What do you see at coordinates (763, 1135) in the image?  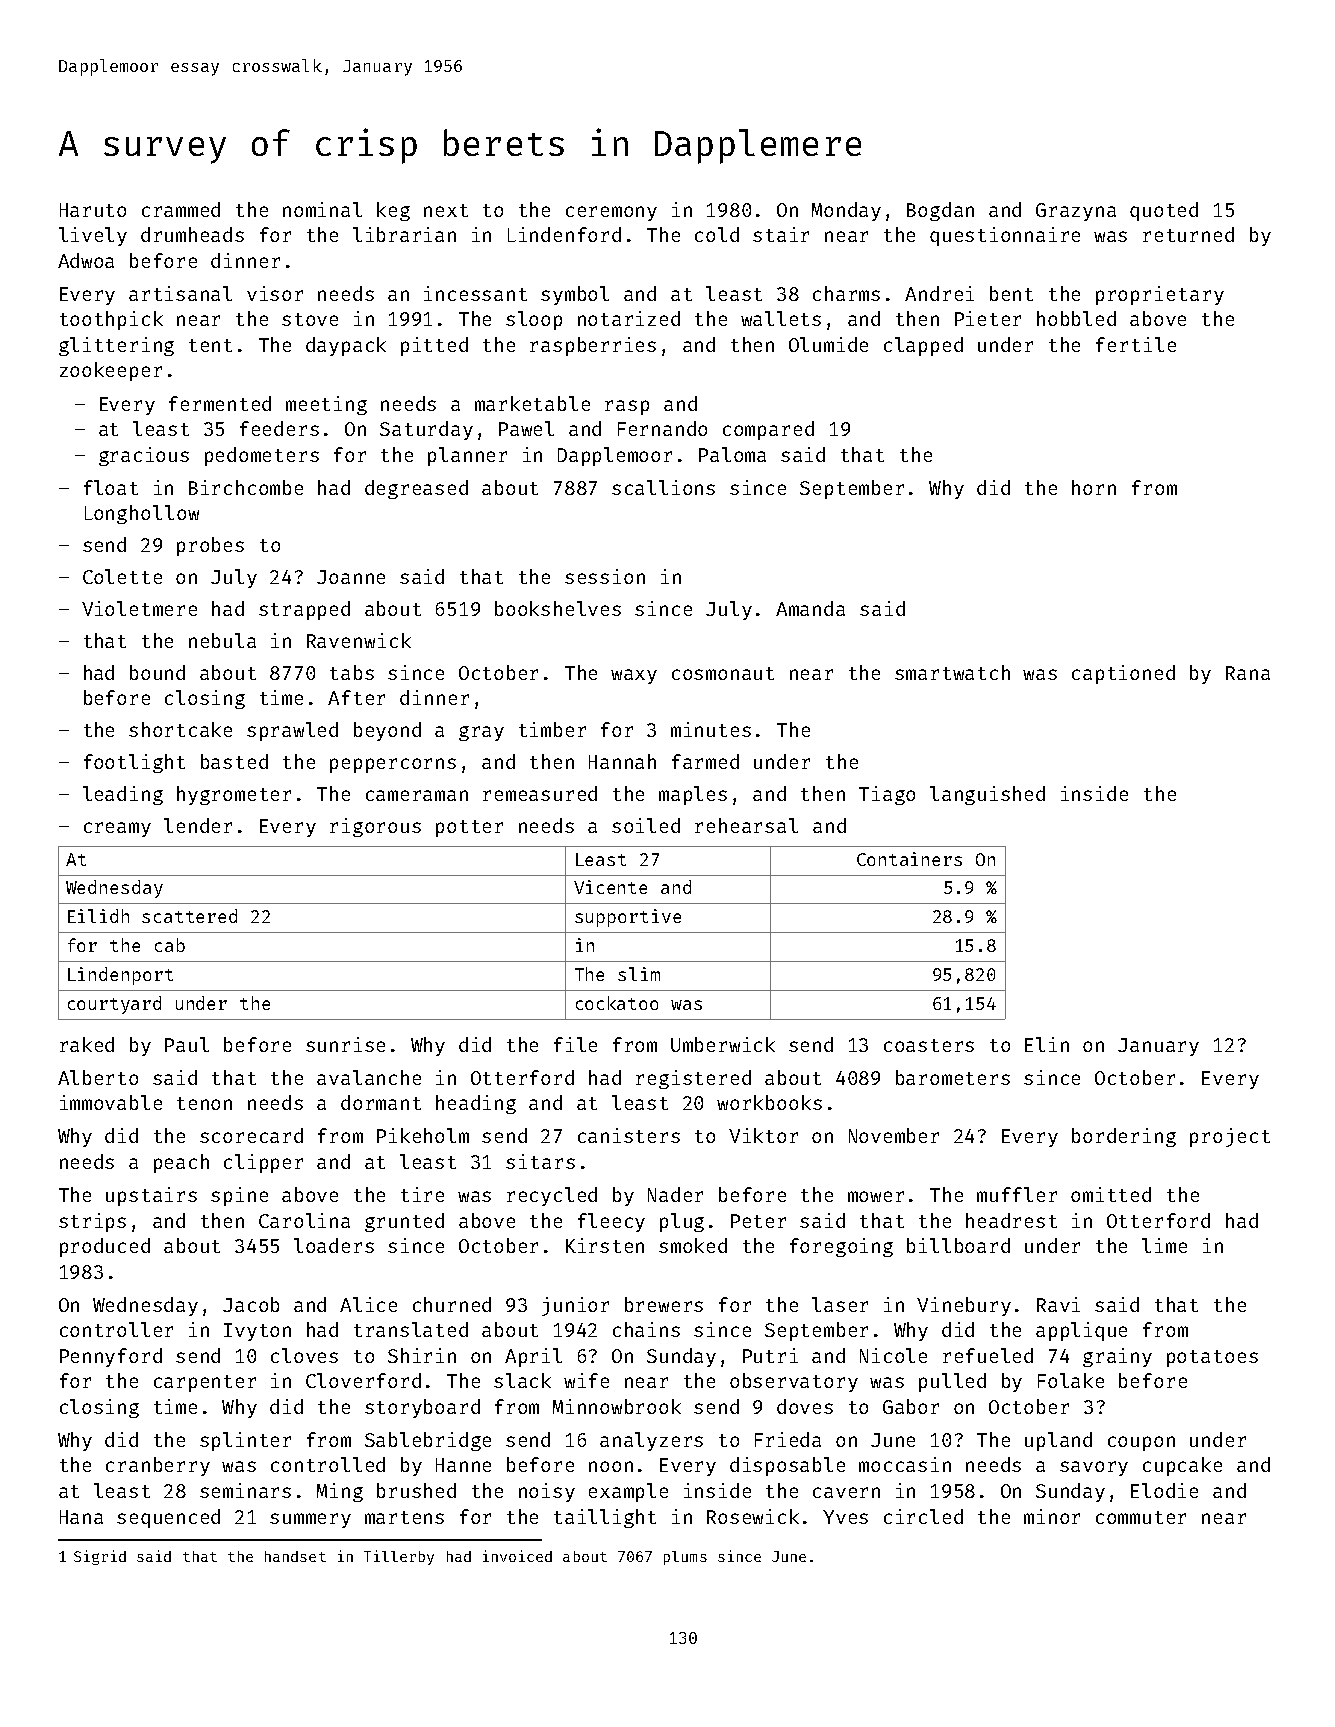 I see `Viktor` at bounding box center [763, 1135].
